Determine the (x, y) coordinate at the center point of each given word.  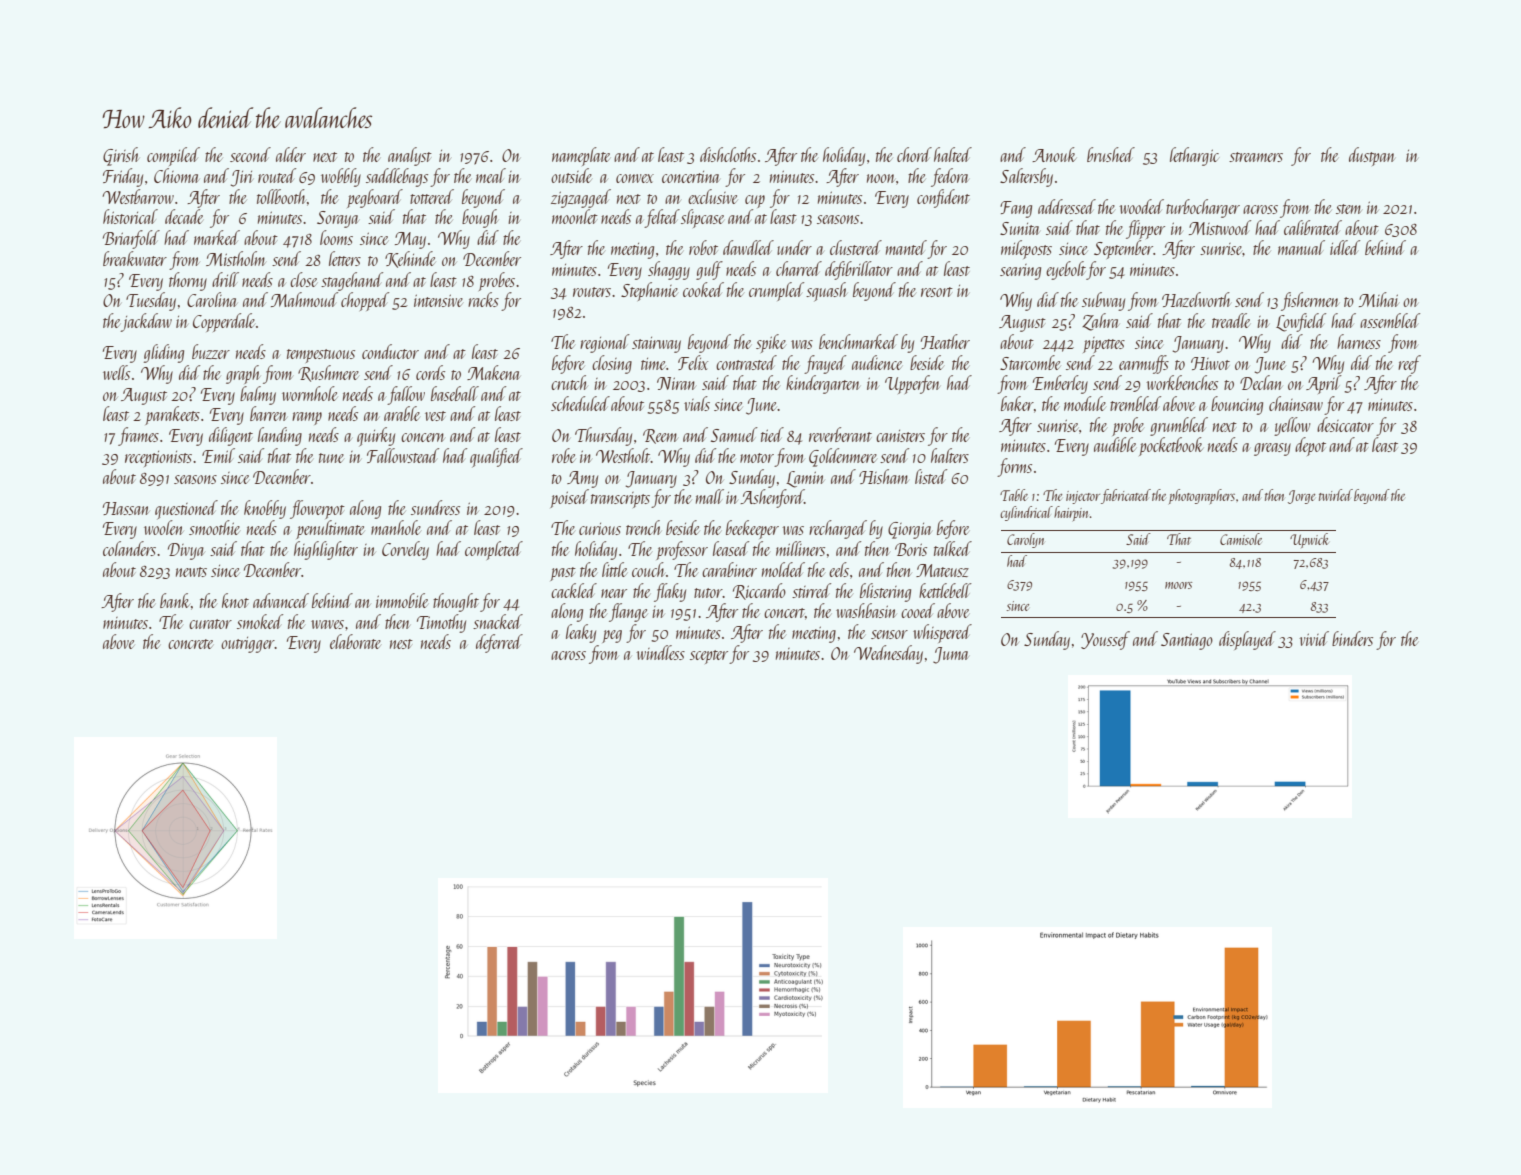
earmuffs (1144, 364)
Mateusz (942, 570)
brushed (1111, 154)
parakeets (172, 415)
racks (483, 299)
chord (914, 154)
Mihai (1379, 299)
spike (771, 343)
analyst (410, 156)
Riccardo (759, 591)
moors (1178, 585)
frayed (825, 364)
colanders (129, 548)
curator (210, 624)
